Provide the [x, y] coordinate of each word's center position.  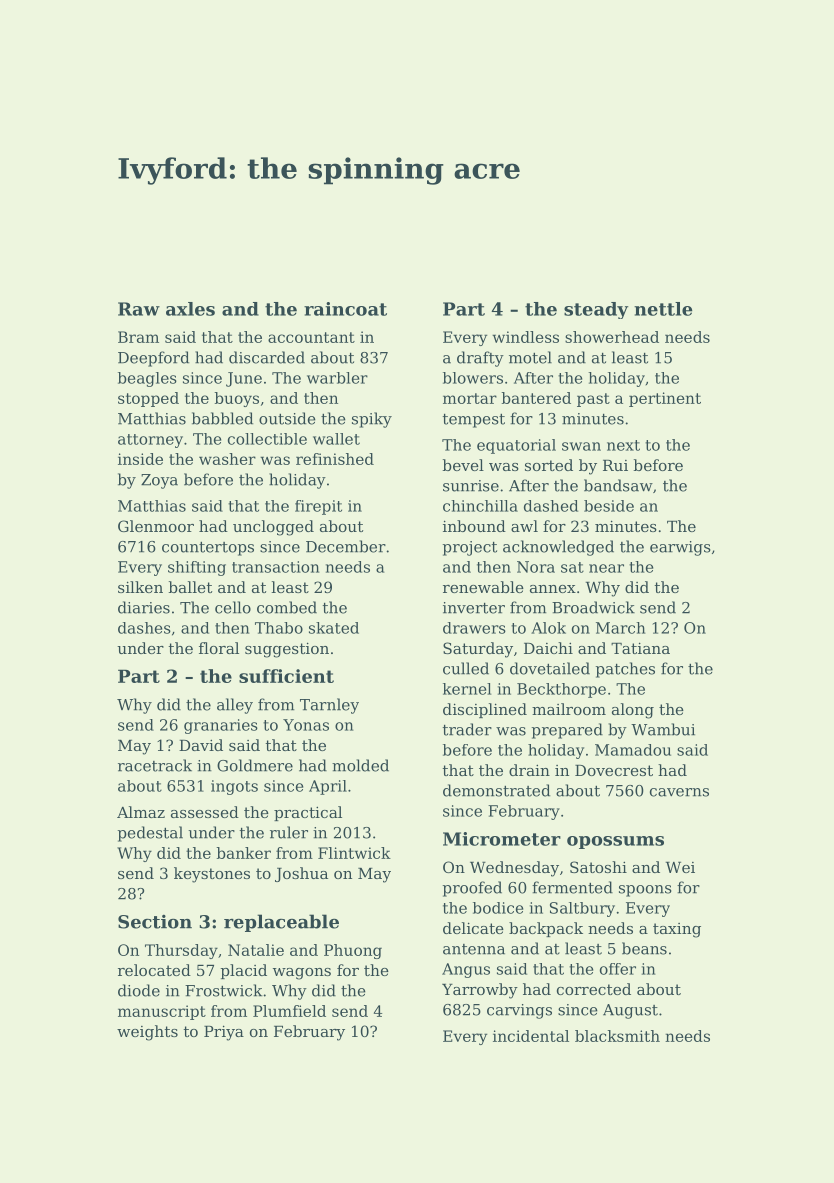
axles [190, 309]
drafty [480, 359]
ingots [234, 787]
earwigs [680, 548]
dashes [144, 628]
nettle [663, 309]
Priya [224, 1033]
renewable [483, 587]
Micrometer [502, 839]
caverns [679, 792]
